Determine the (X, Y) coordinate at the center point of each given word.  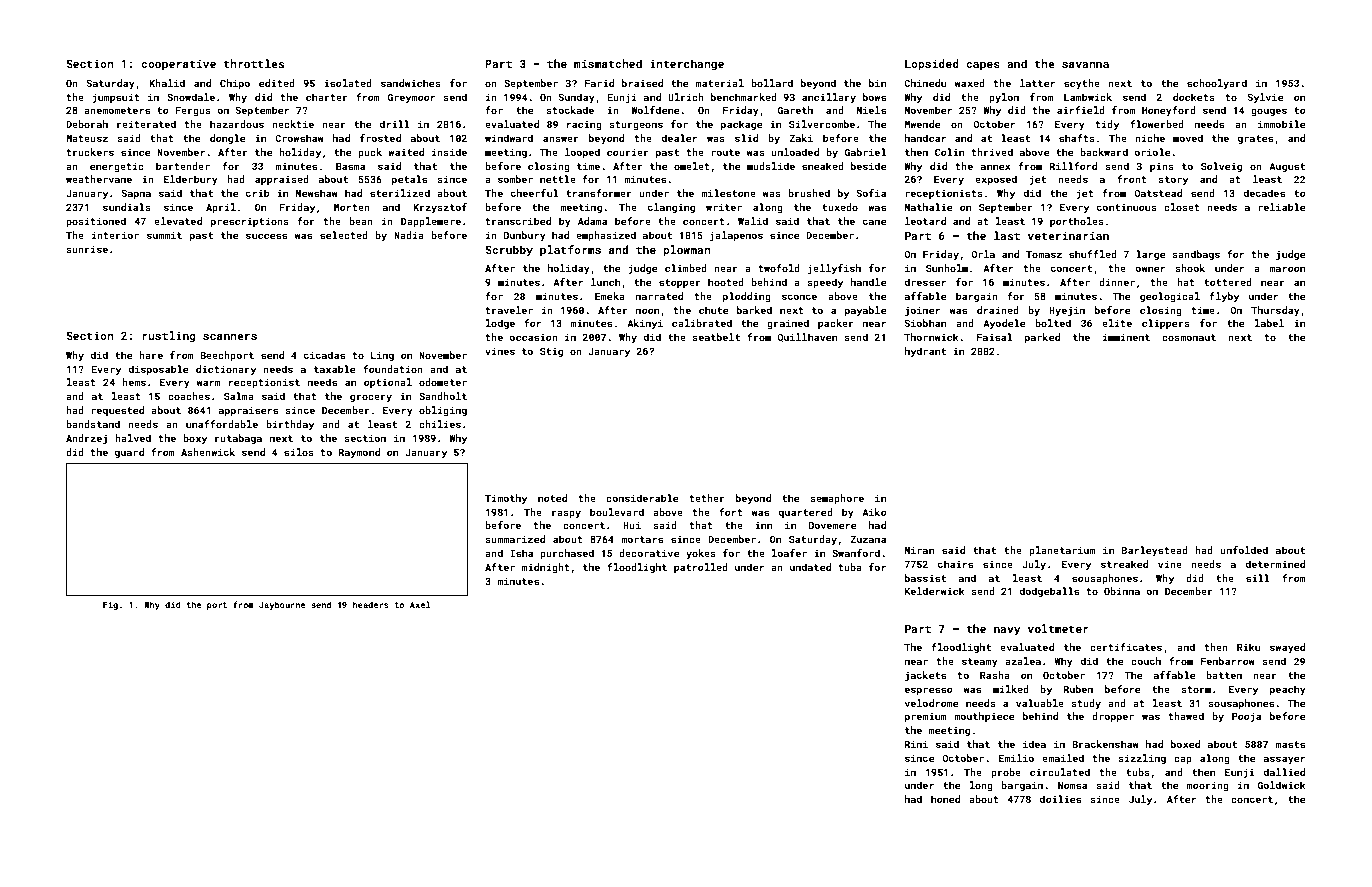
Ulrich (686, 97)
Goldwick (1281, 785)
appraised (282, 180)
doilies (1060, 799)
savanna (1085, 65)
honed (945, 799)
